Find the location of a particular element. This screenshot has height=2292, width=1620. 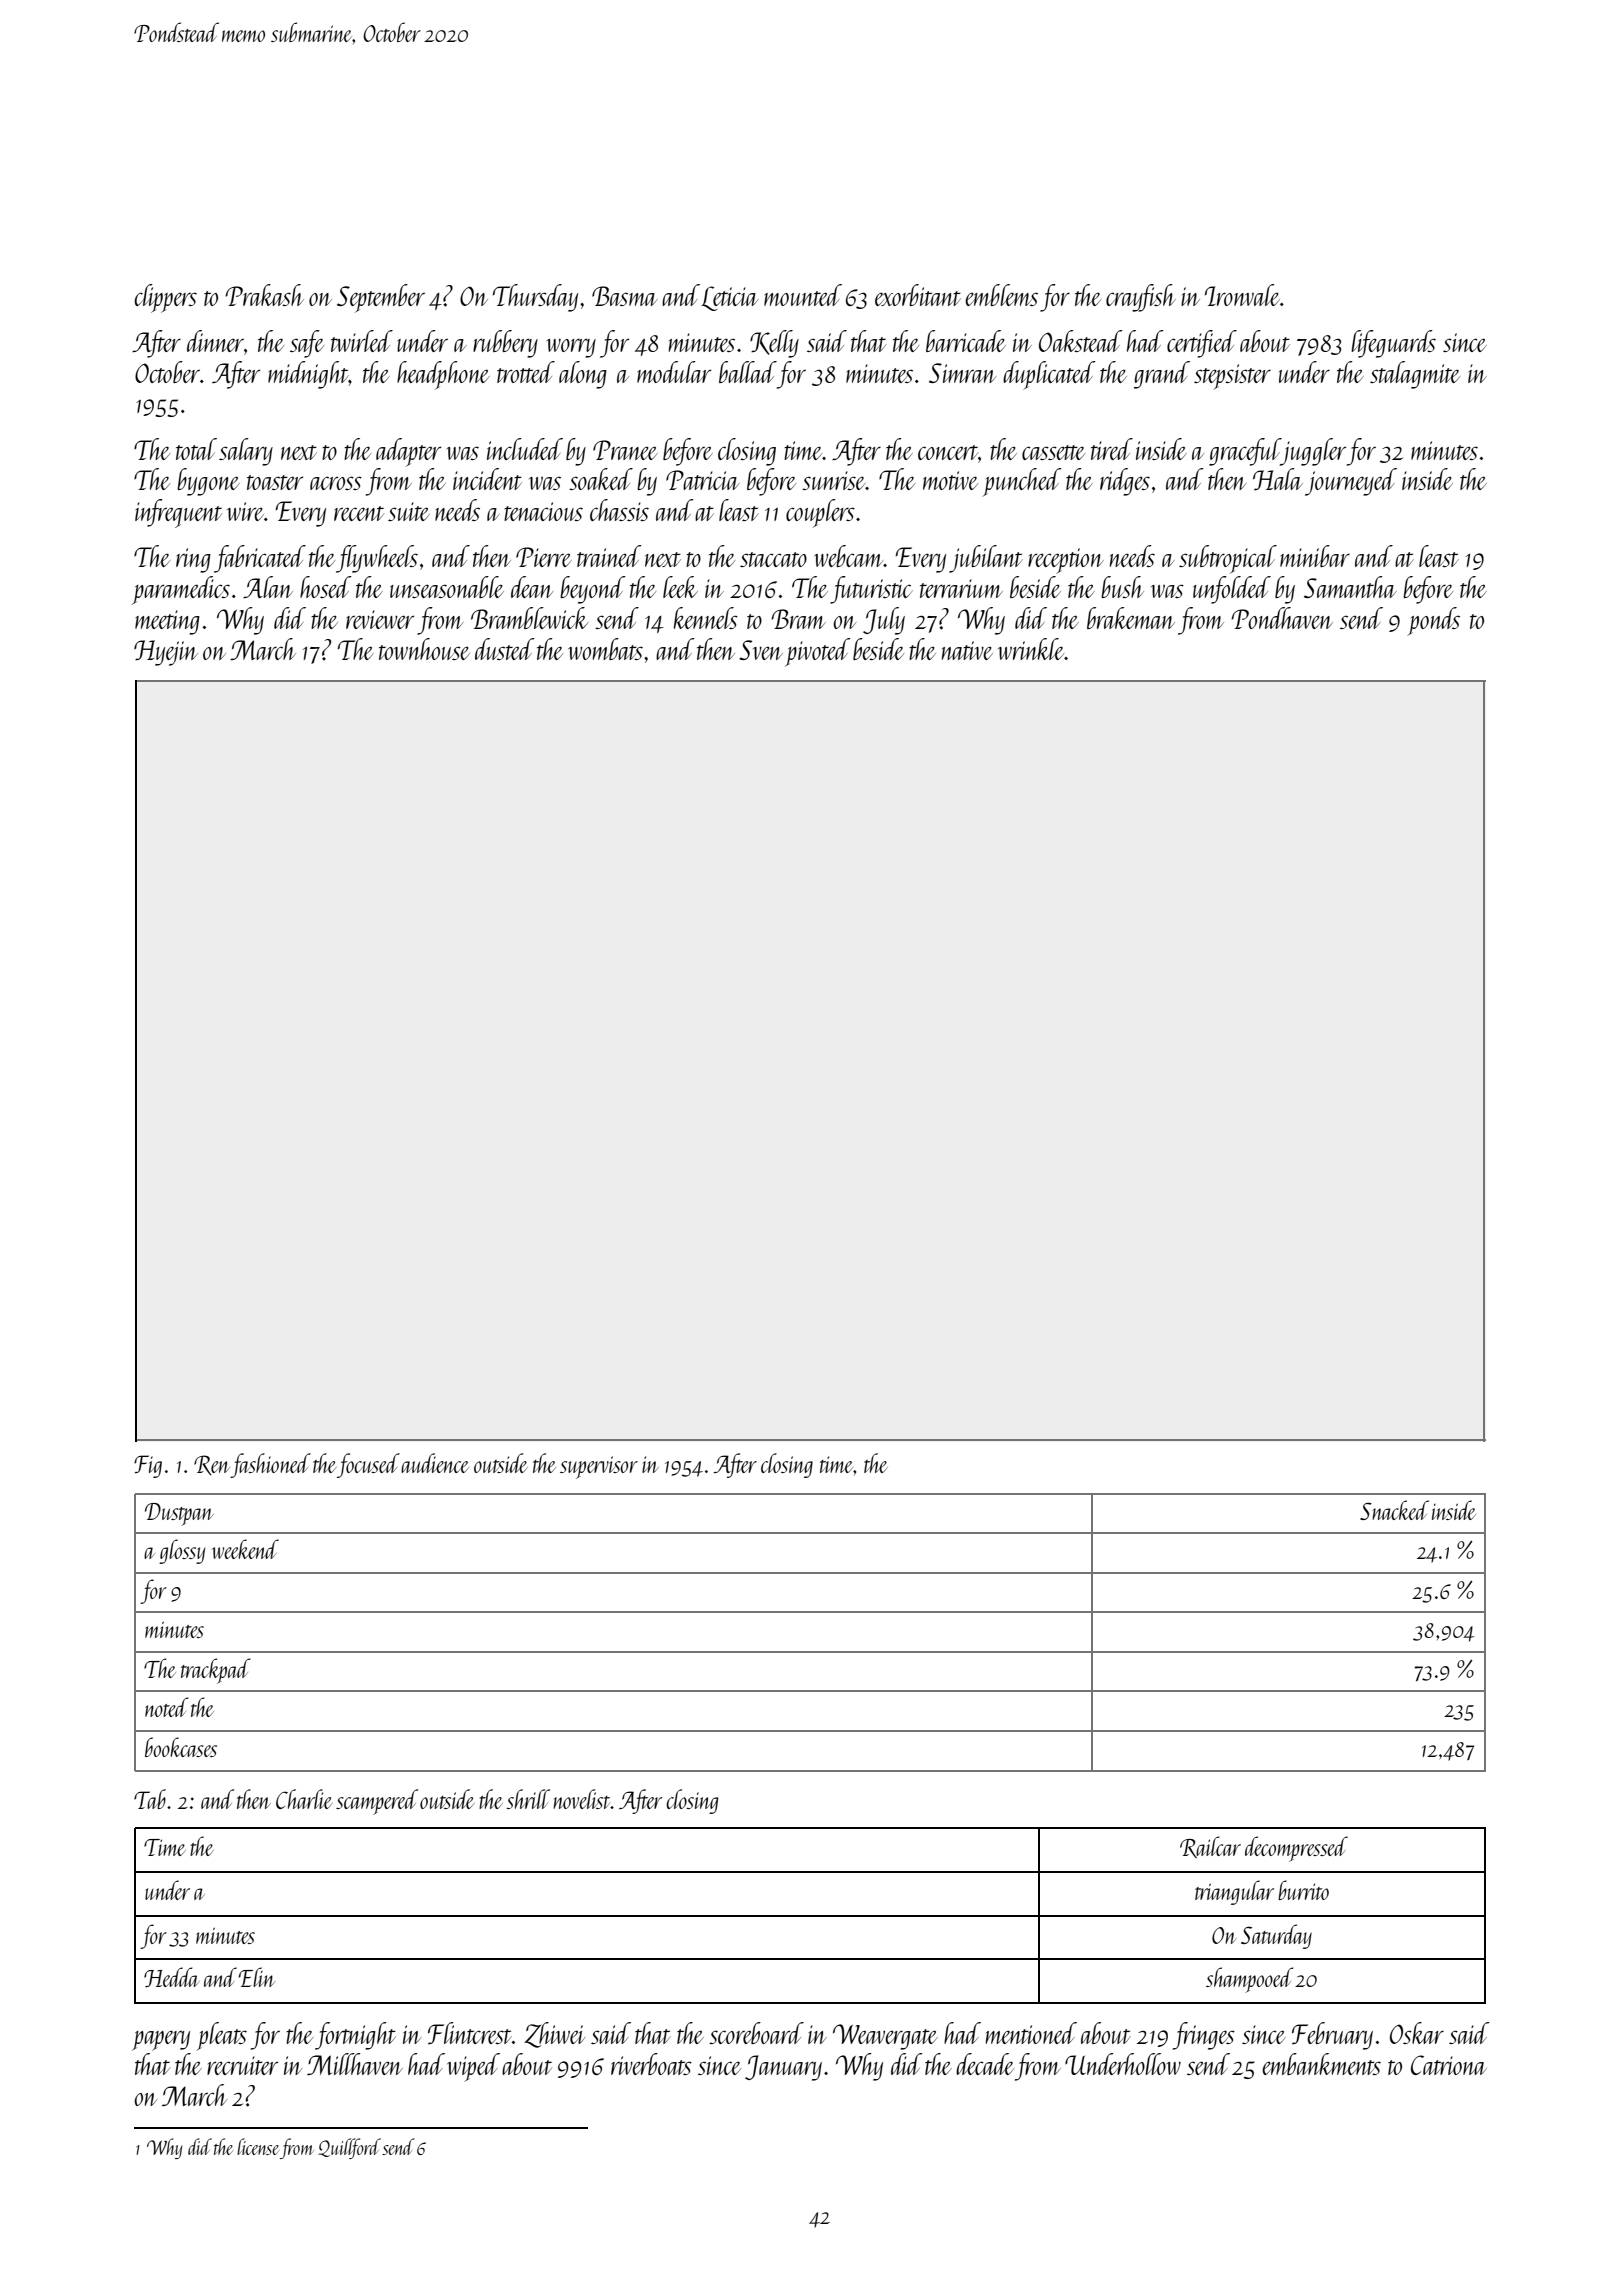

Leticia is located at coordinates (730, 298).
